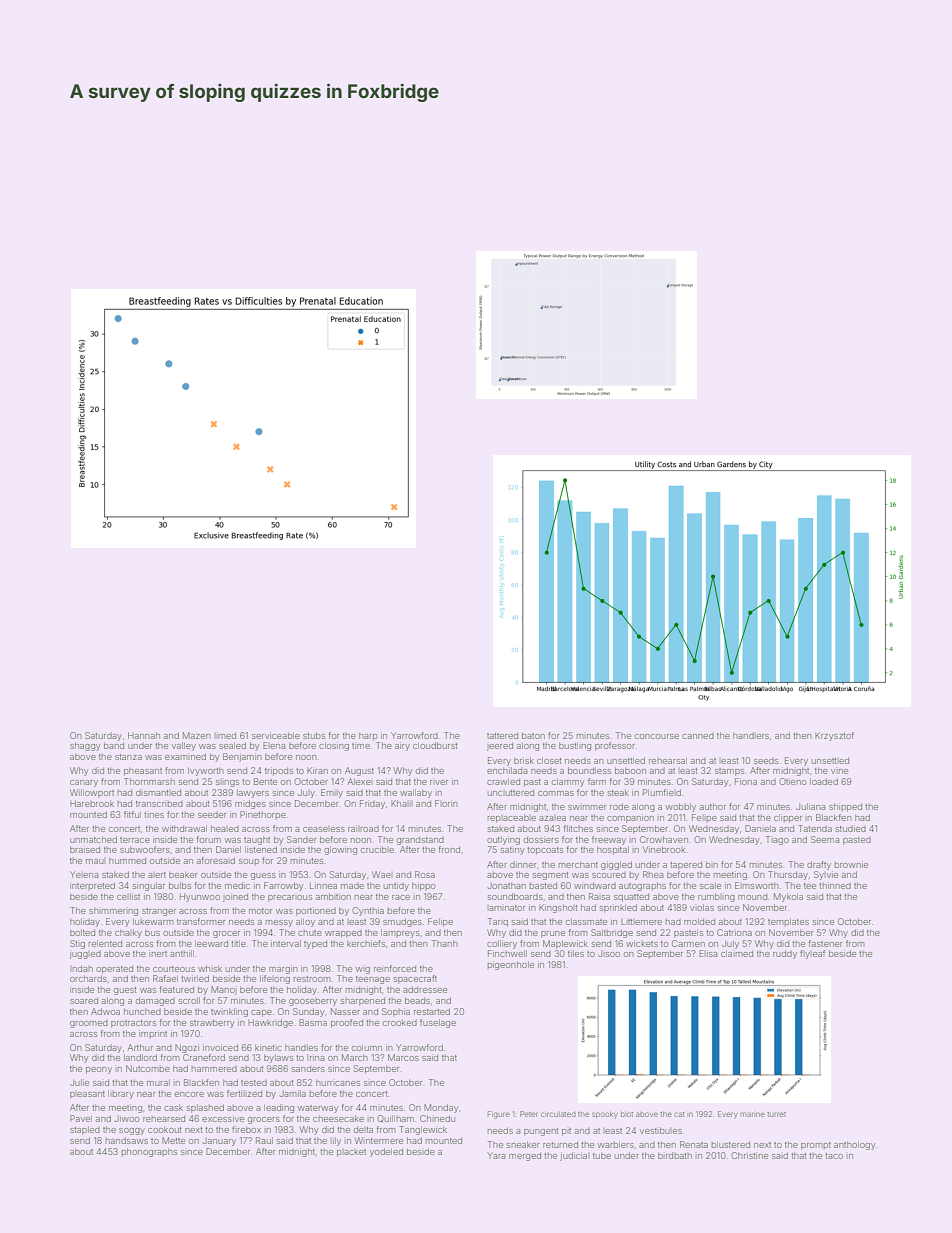  I want to click on Kiran, so click(317, 770).
